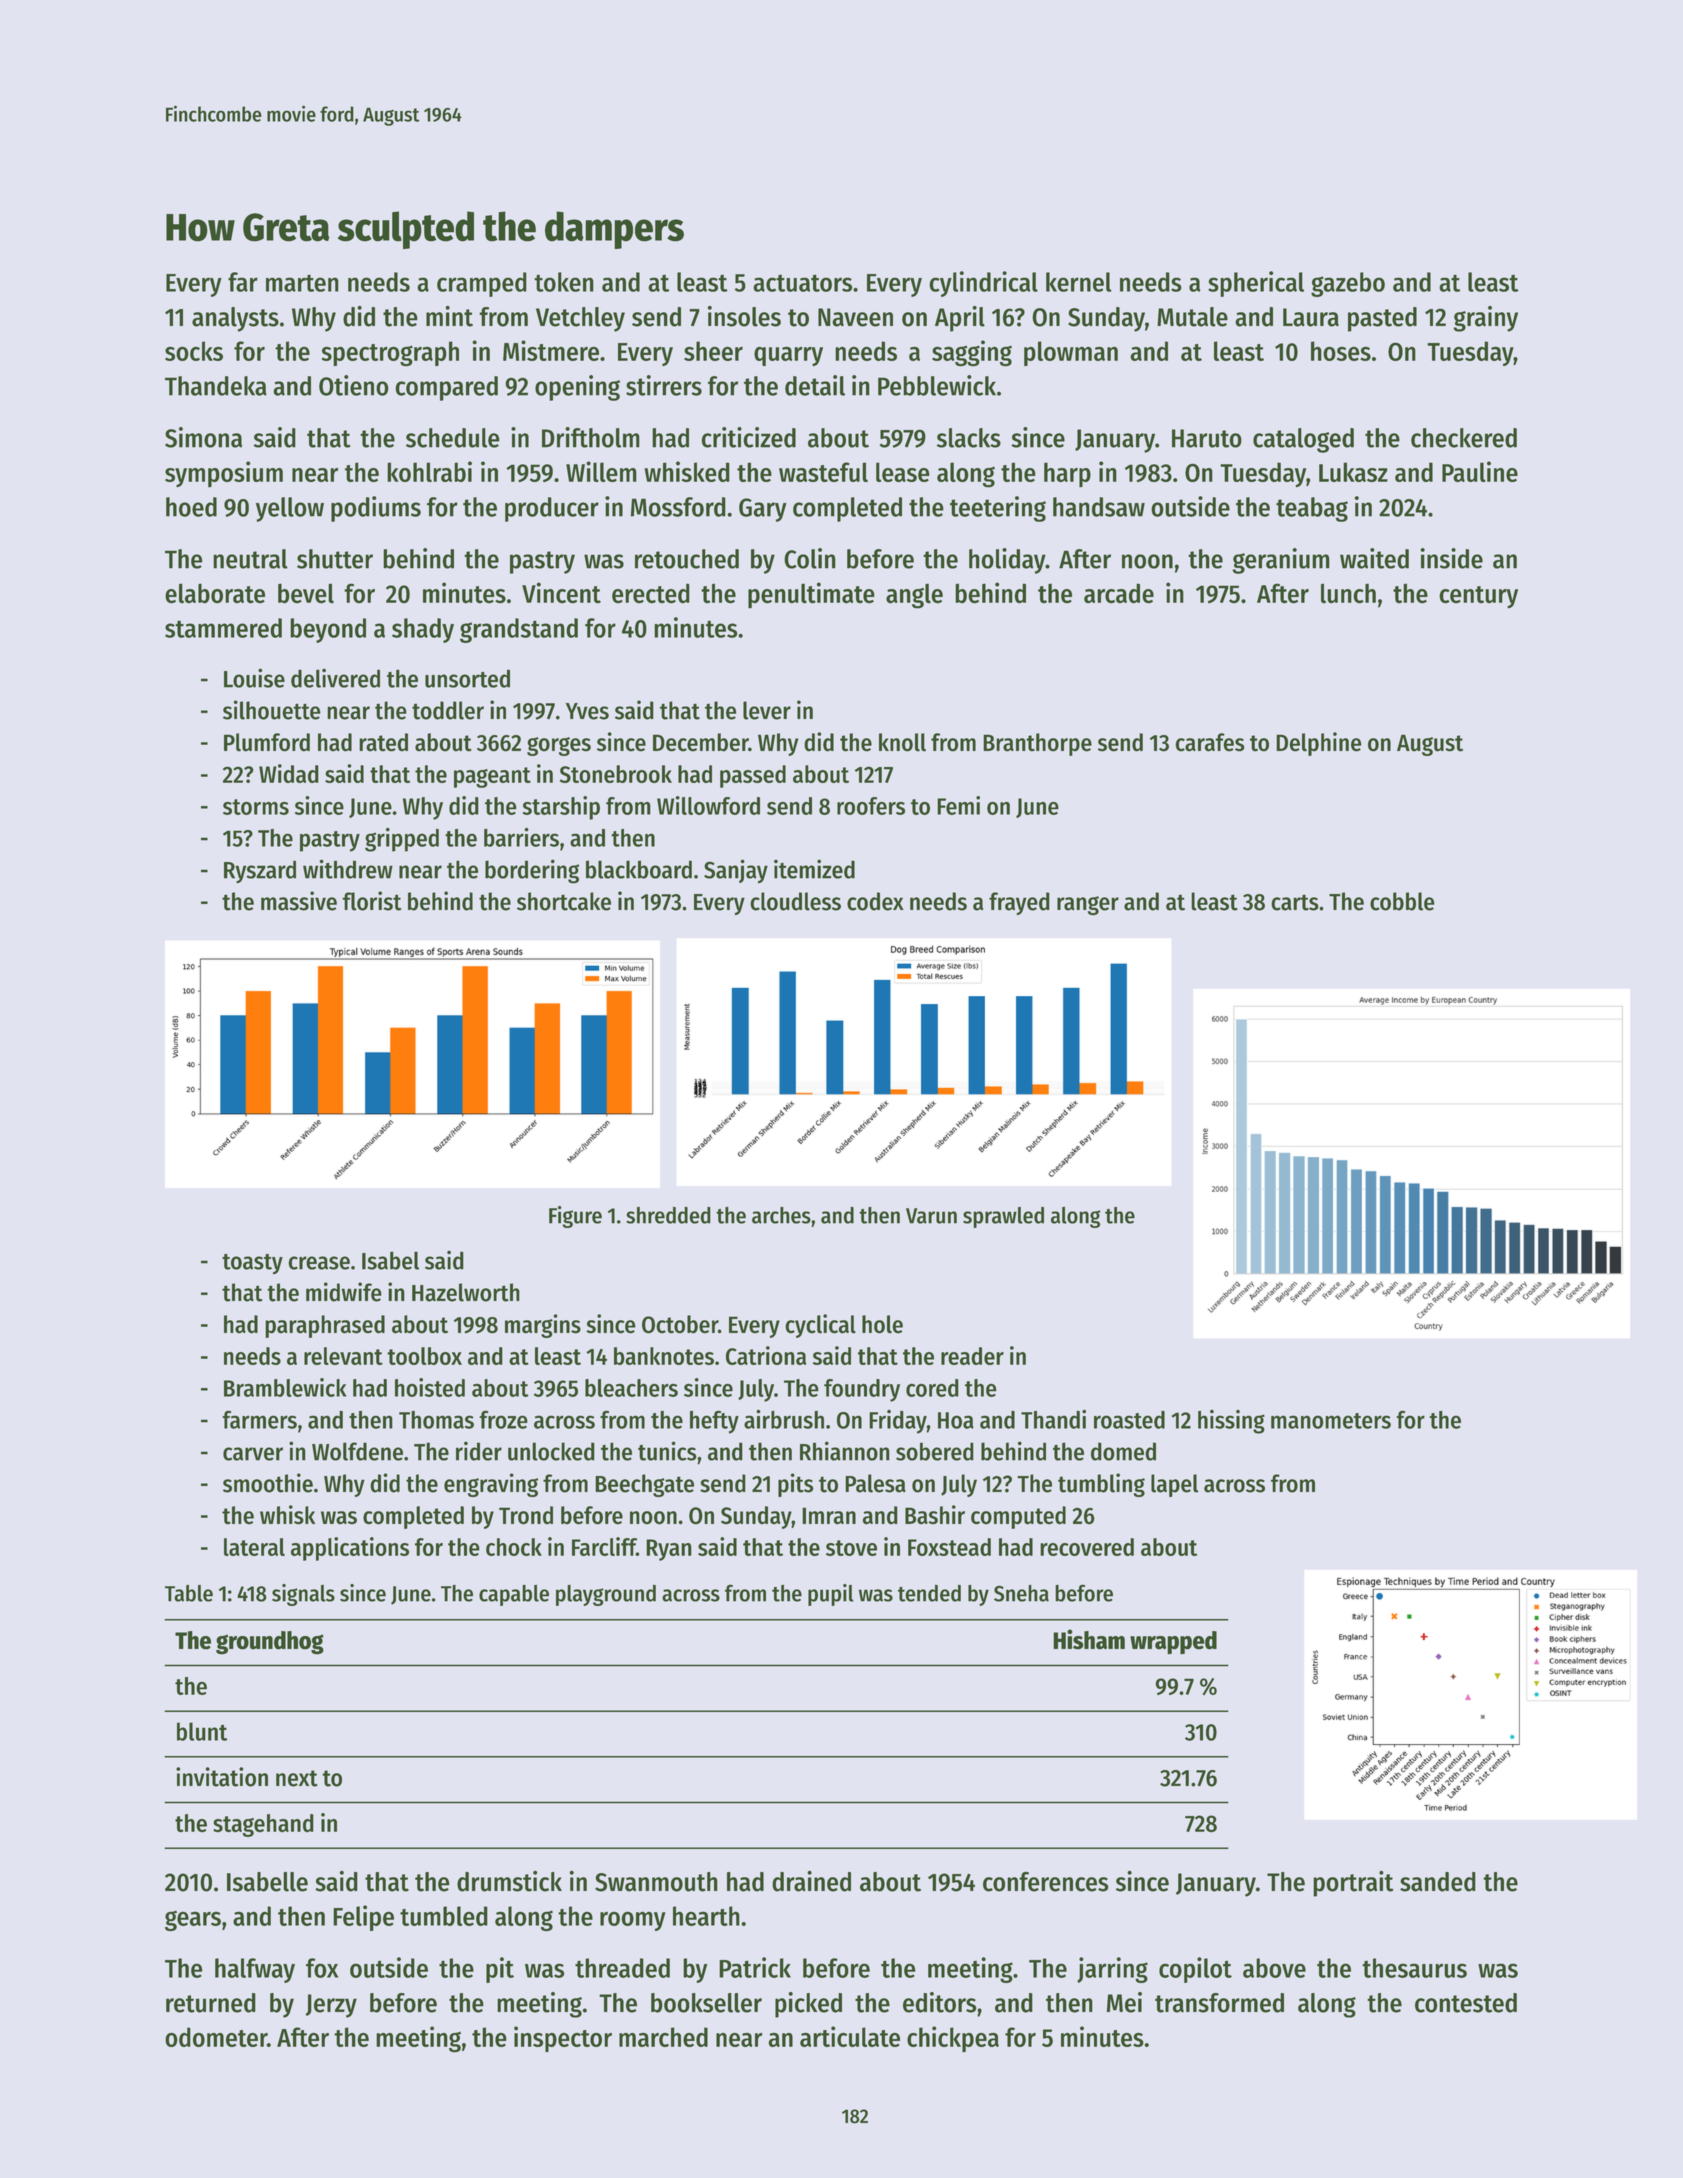  What do you see at coordinates (1348, 284) in the image?
I see `gazebo` at bounding box center [1348, 284].
